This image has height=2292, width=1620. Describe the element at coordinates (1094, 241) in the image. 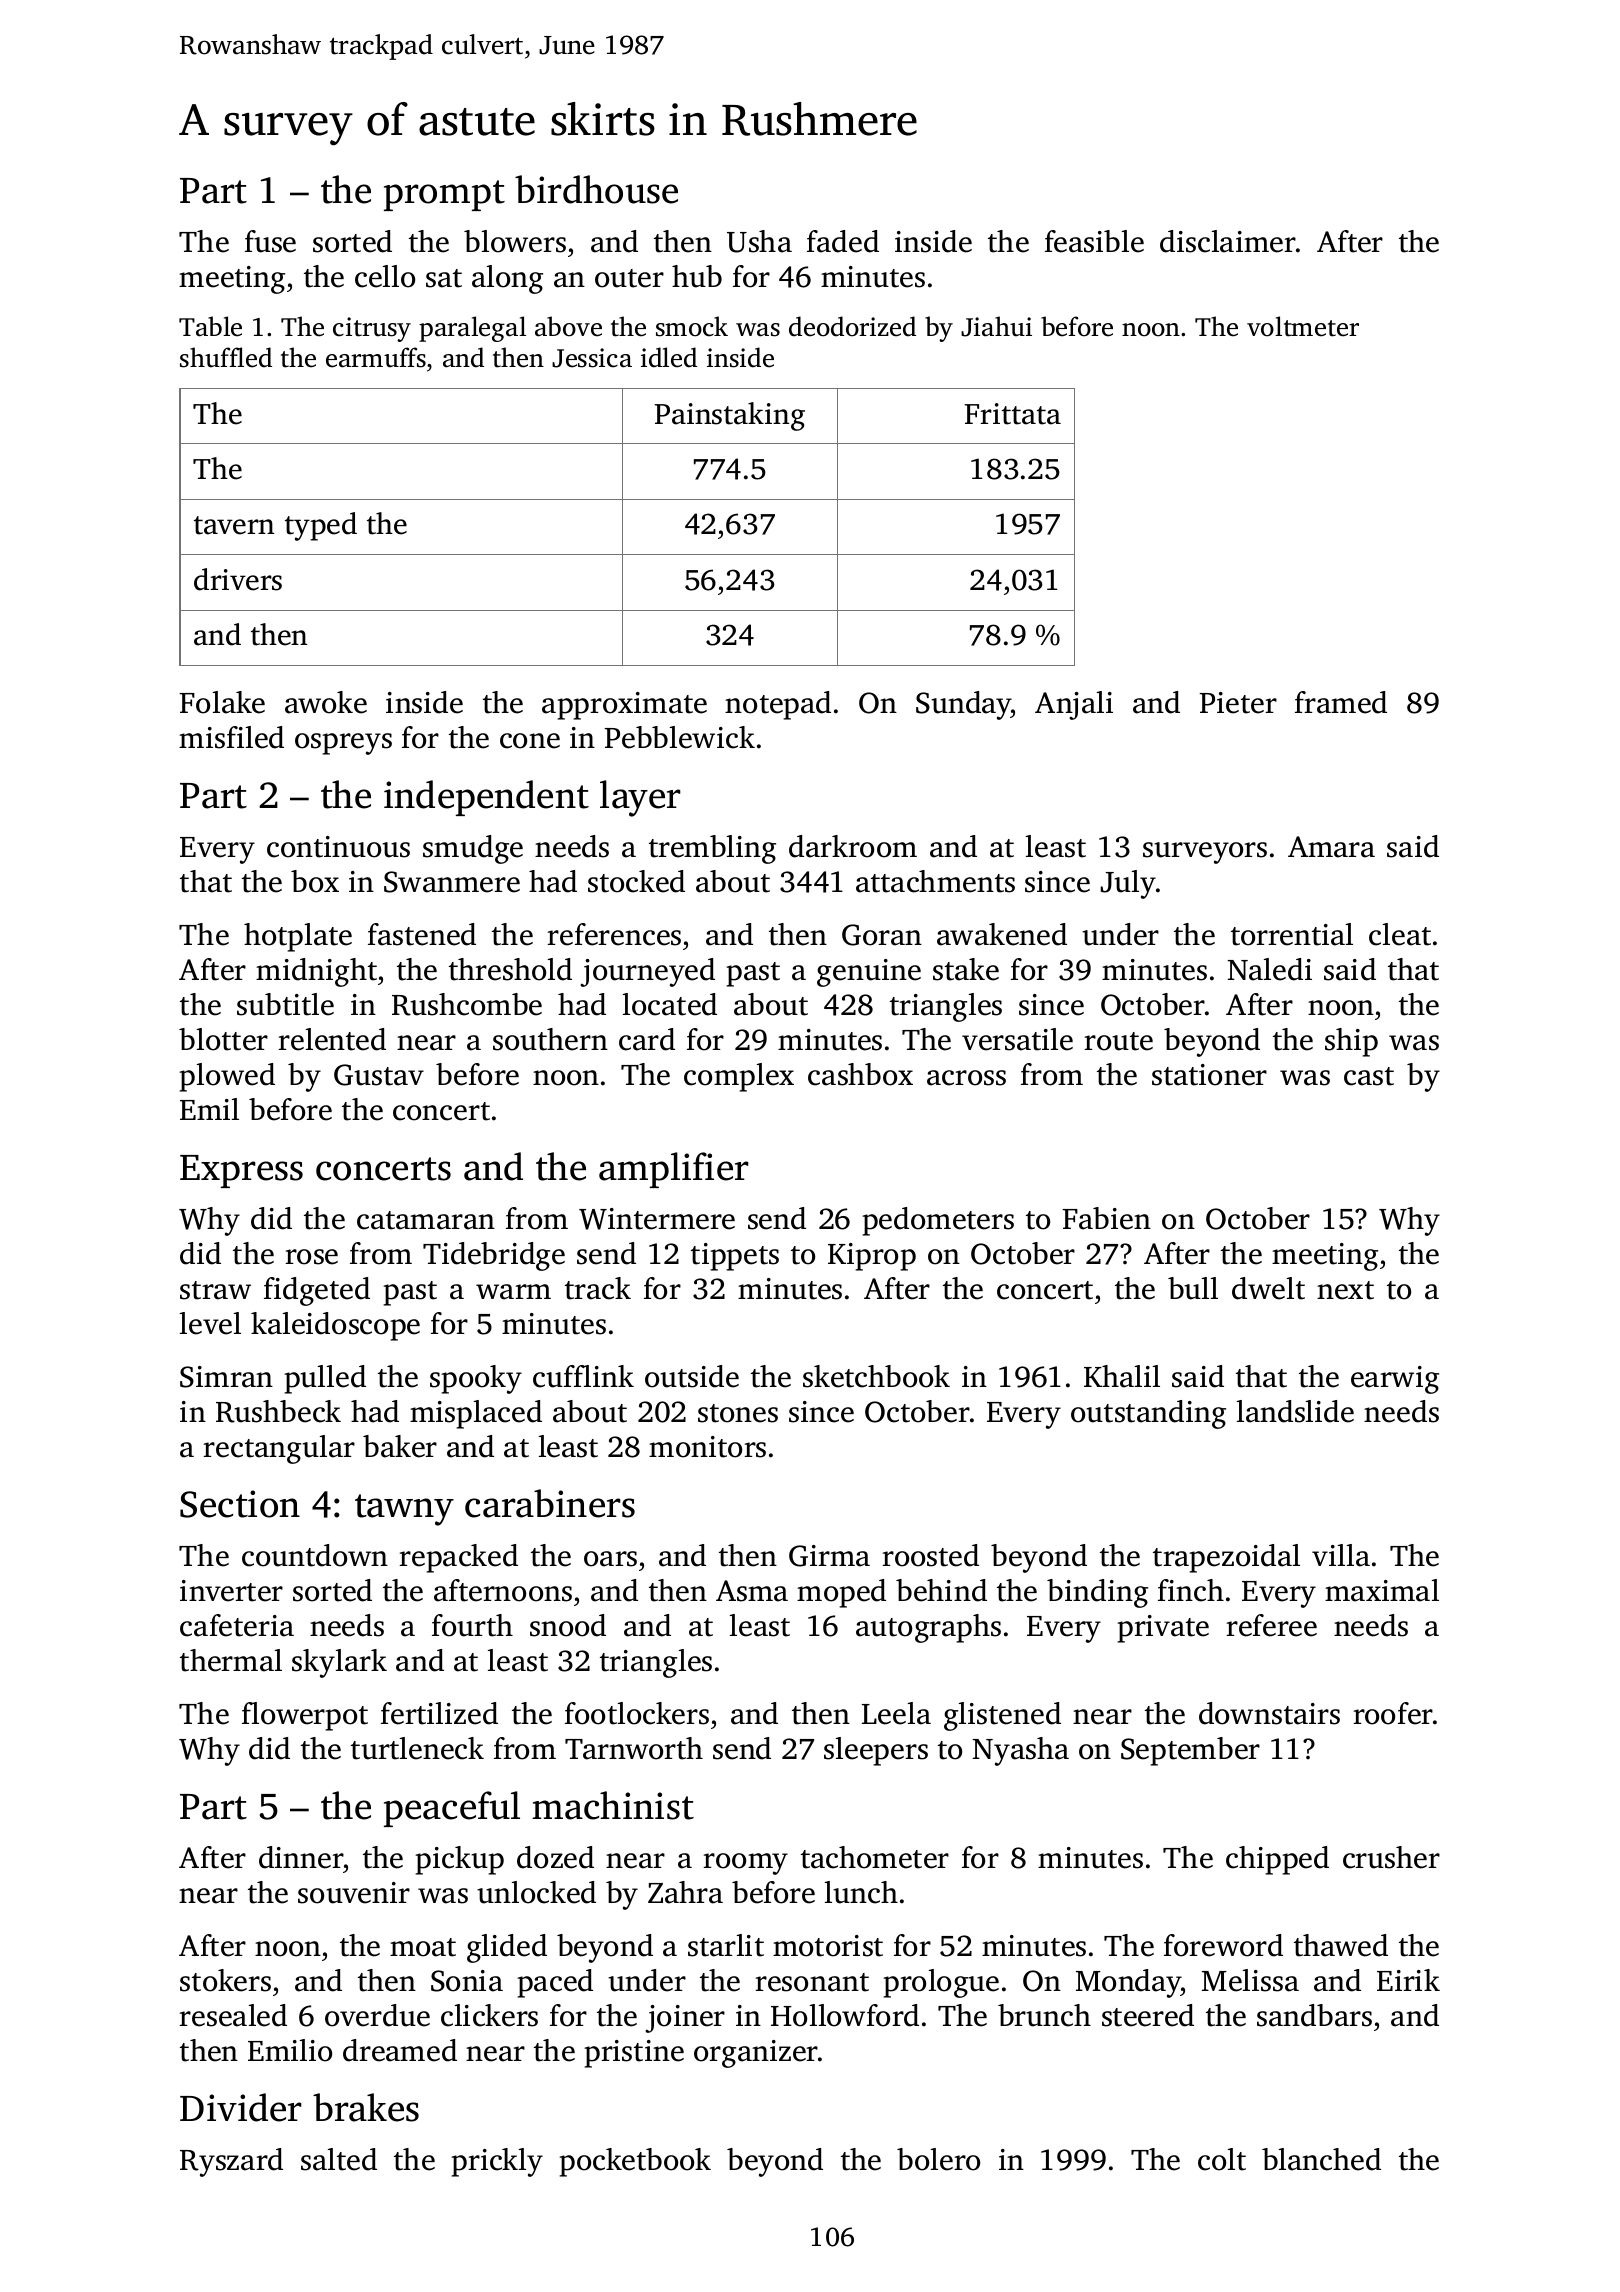

I see `feasible` at that location.
